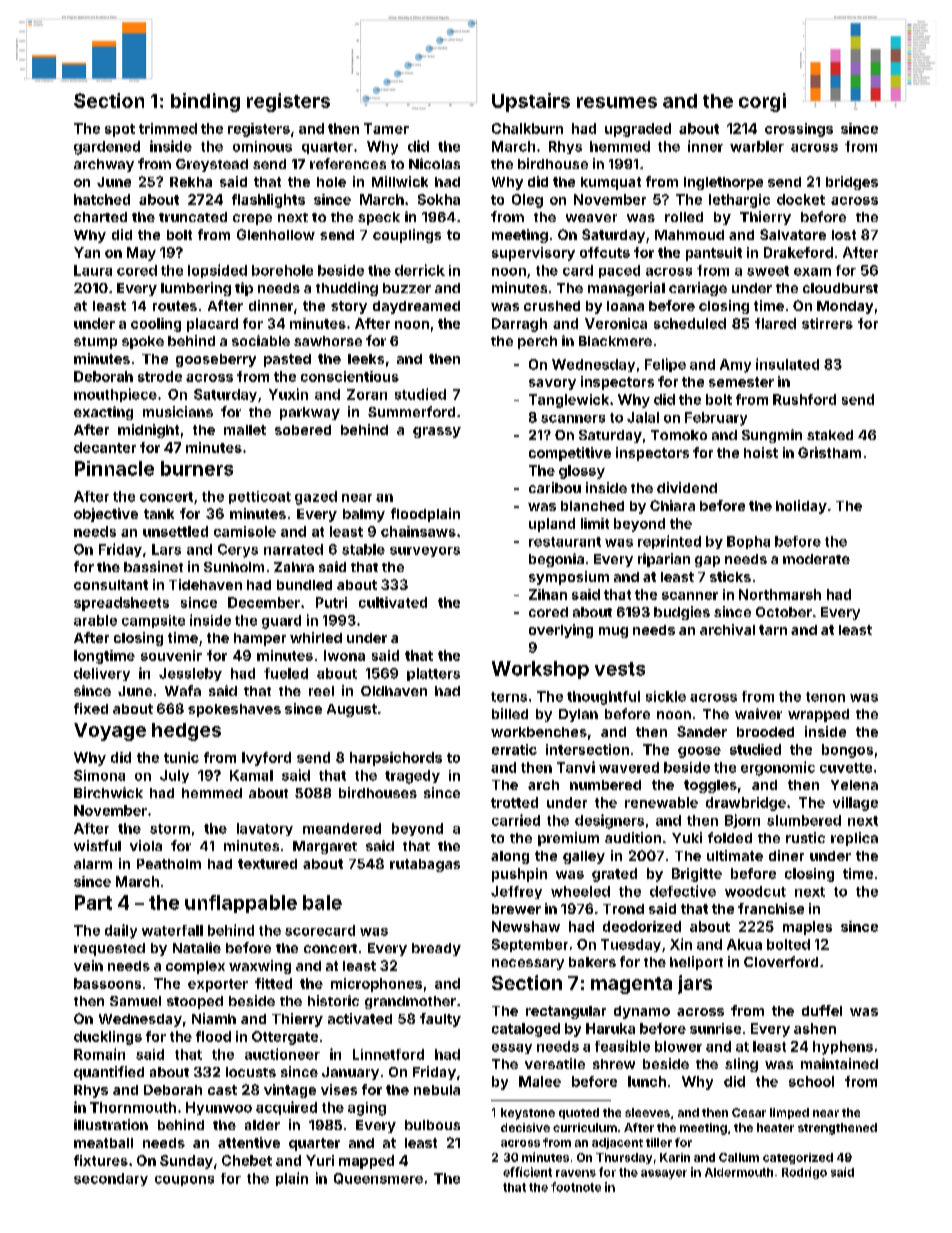  What do you see at coordinates (611, 183) in the screenshot?
I see `kumquat` at bounding box center [611, 183].
